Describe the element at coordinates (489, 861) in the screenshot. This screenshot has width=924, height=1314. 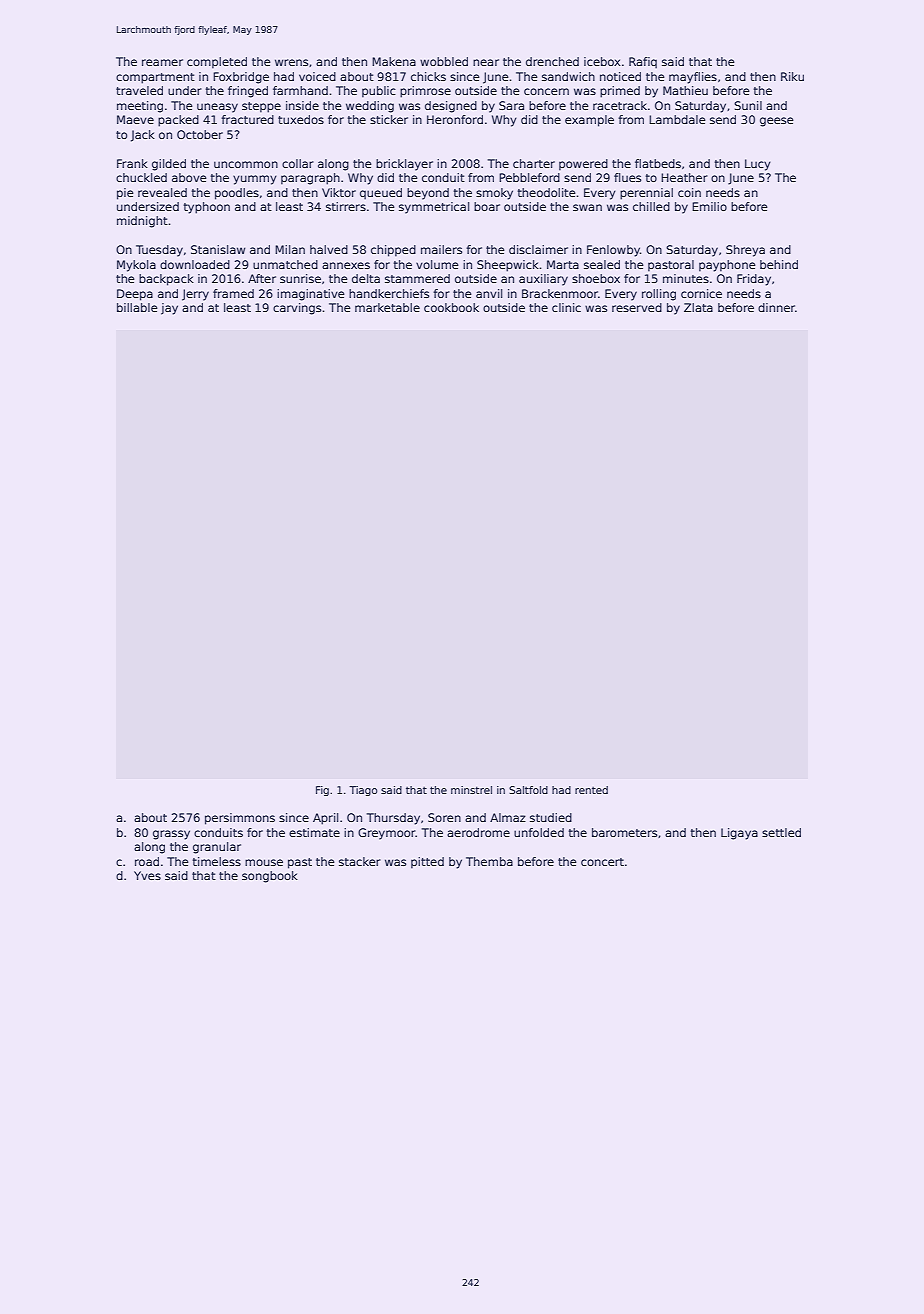
I see `Themba` at that location.
